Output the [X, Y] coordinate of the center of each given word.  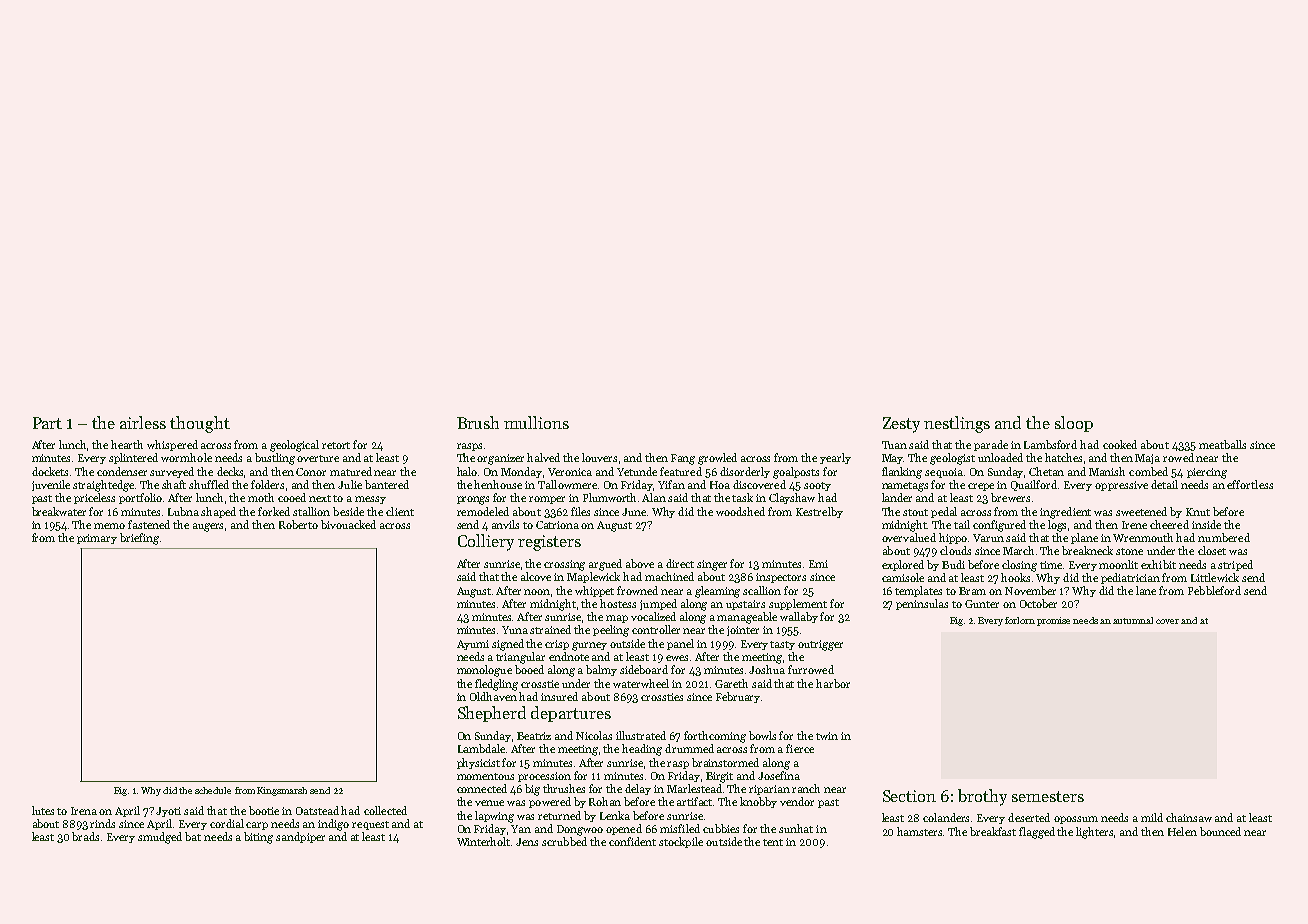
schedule [213, 790]
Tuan [894, 445]
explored [903, 565]
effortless [1250, 484]
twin [827, 736]
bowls [762, 735]
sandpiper [300, 837]
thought [200, 424]
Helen [1182, 831]
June [634, 512]
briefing [139, 539]
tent [773, 842]
